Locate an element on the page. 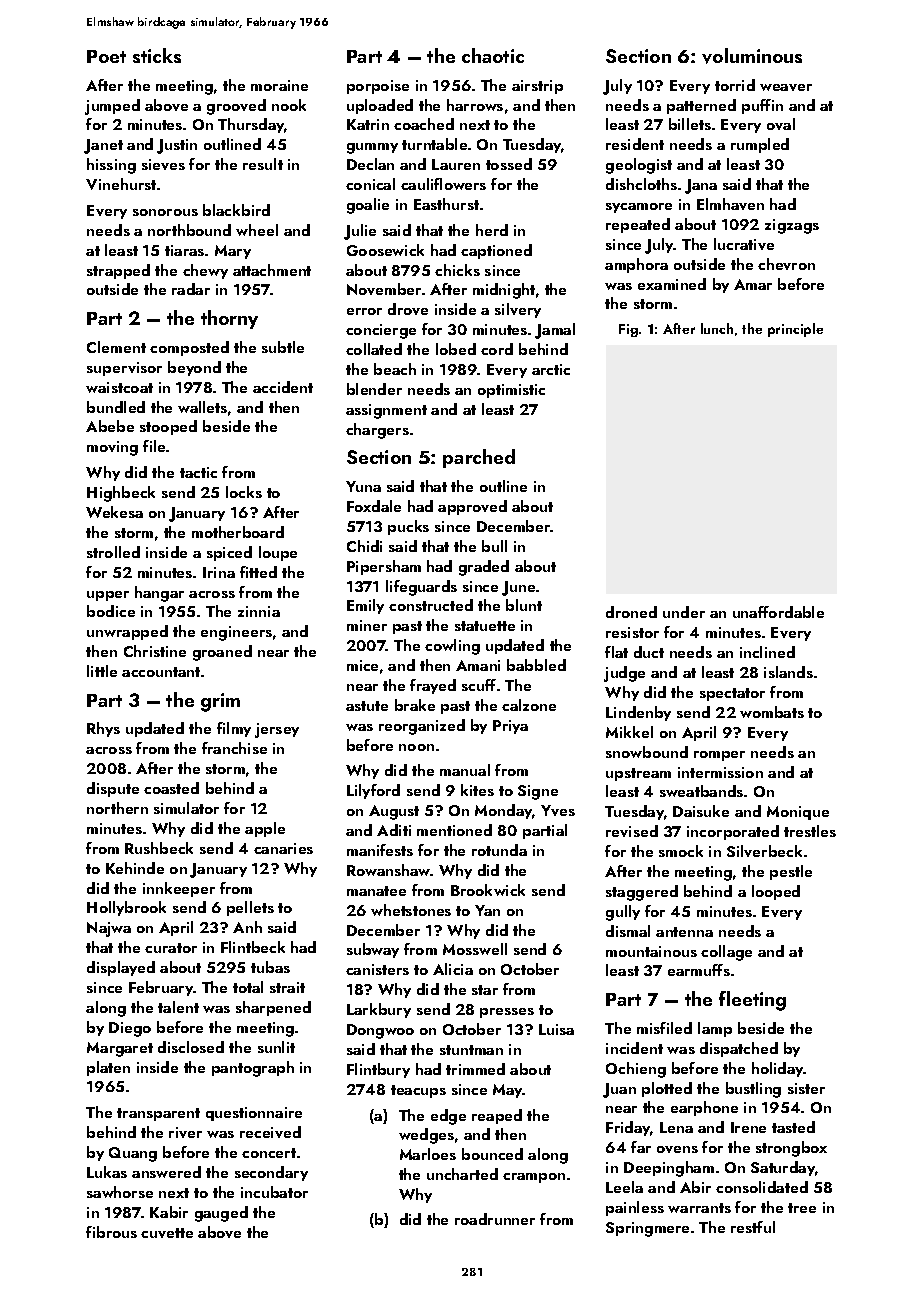 This page has height=1308, width=924. Clement is located at coordinates (116, 347).
